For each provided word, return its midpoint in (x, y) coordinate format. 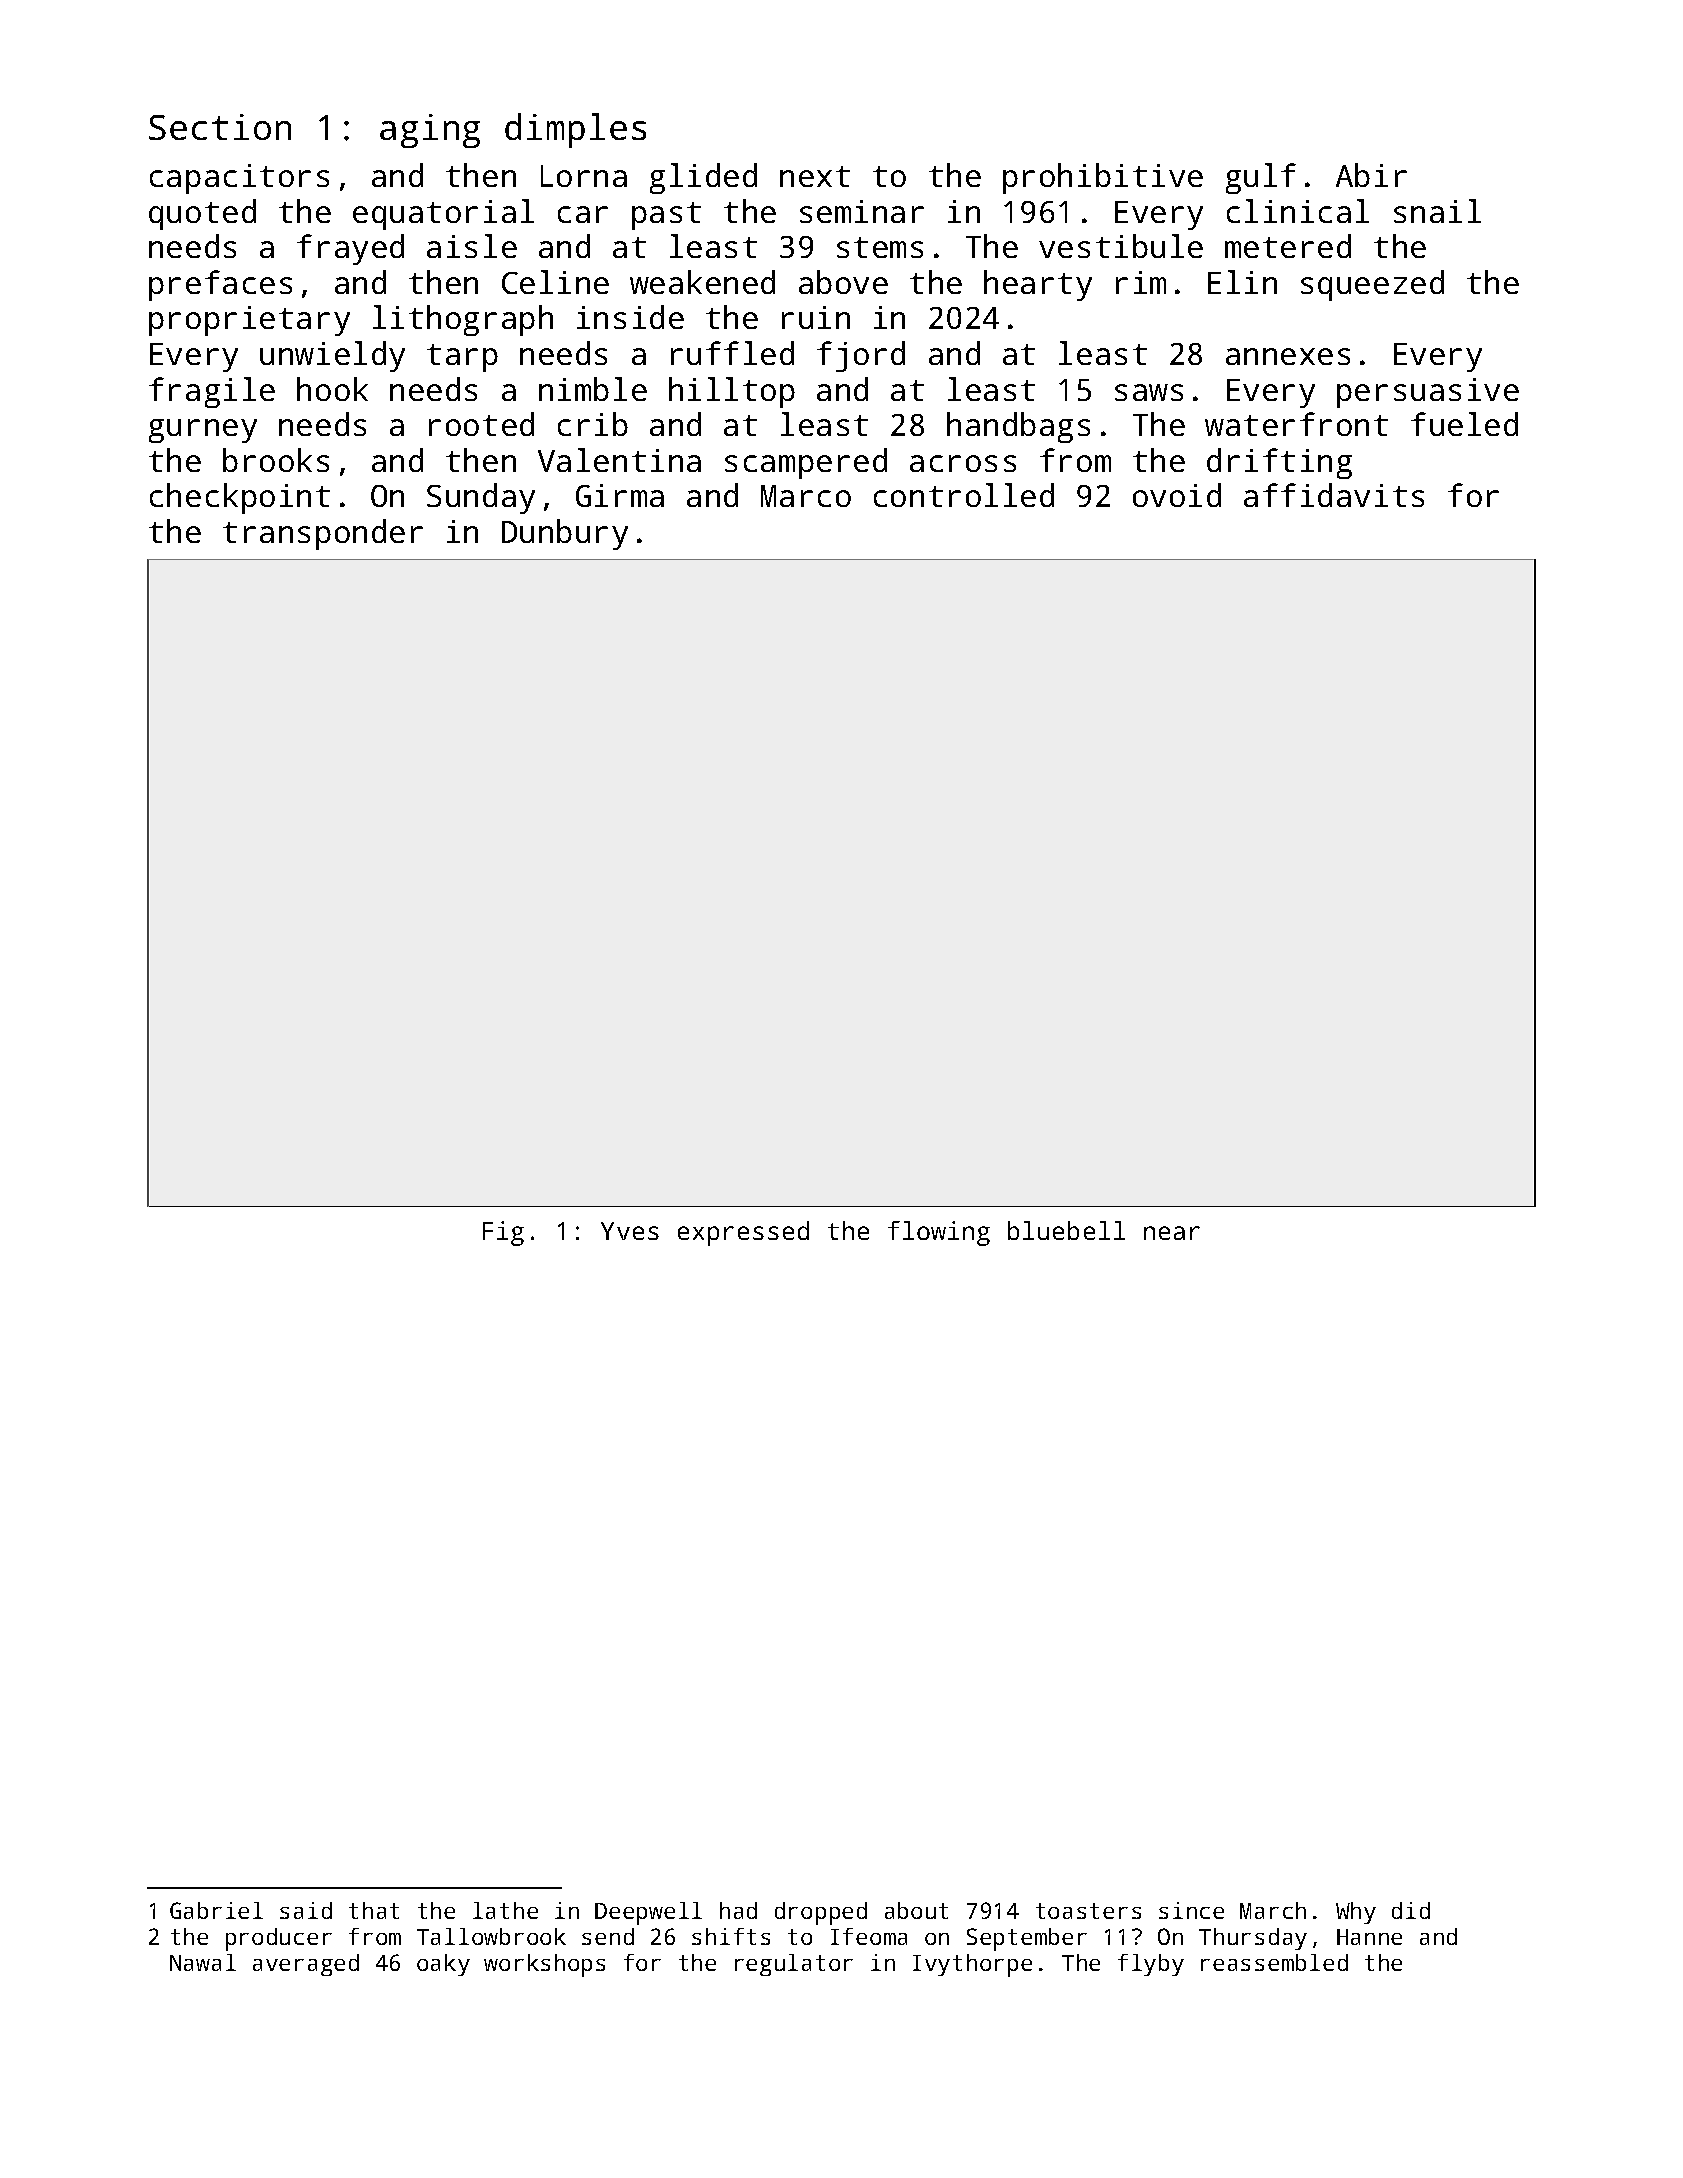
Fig (503, 1233)
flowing (939, 1233)
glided (703, 178)
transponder (323, 534)
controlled (964, 495)
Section (220, 127)
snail (1437, 211)
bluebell (1066, 1230)
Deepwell (648, 1913)
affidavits (1334, 495)
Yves (630, 1231)
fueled (1464, 424)
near (1172, 1233)
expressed (743, 1233)
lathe (505, 1910)
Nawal (203, 1962)
